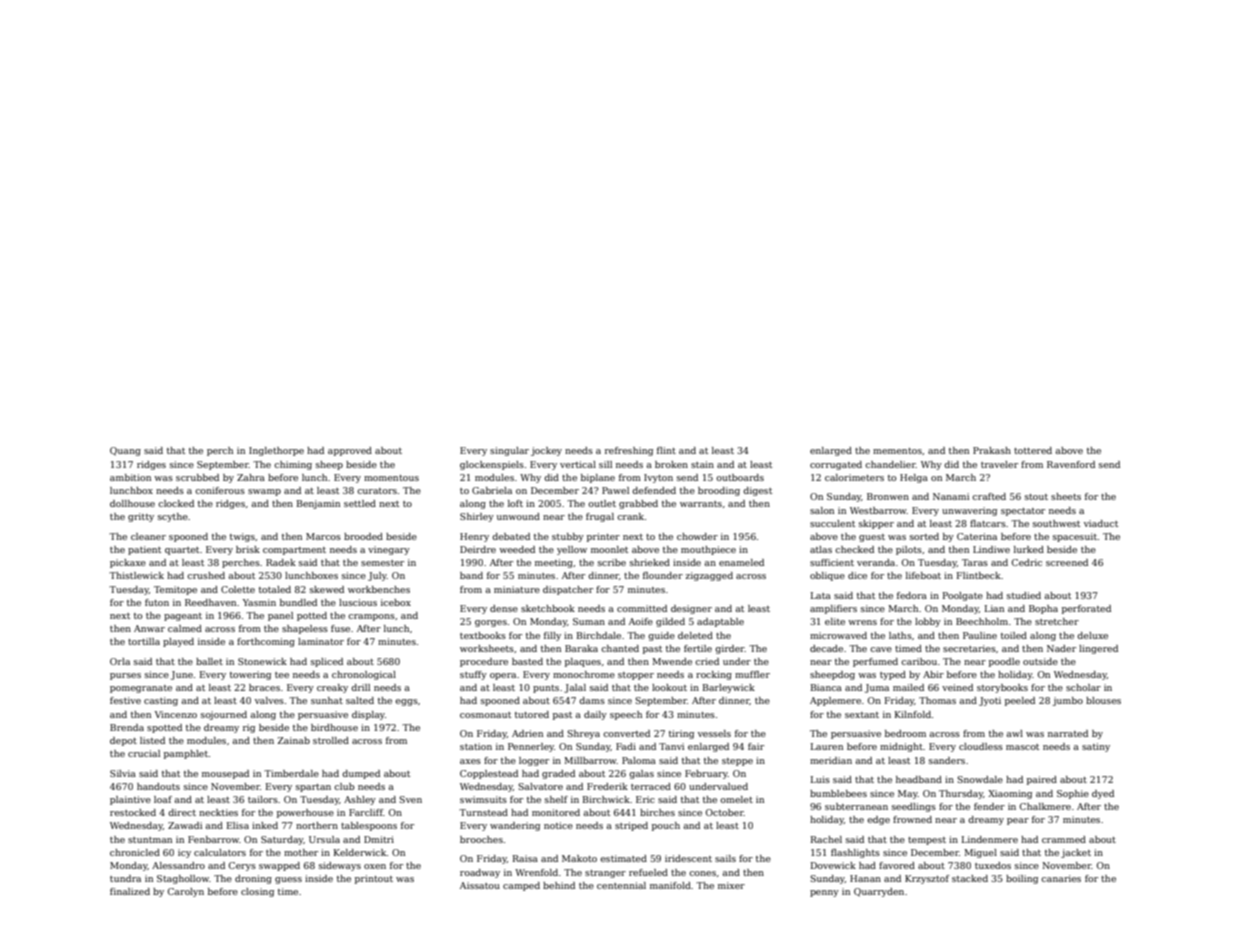 The width and height of the screenshot is (1233, 952). What do you see at coordinates (276, 451) in the screenshot?
I see `Inglethorpe` at bounding box center [276, 451].
